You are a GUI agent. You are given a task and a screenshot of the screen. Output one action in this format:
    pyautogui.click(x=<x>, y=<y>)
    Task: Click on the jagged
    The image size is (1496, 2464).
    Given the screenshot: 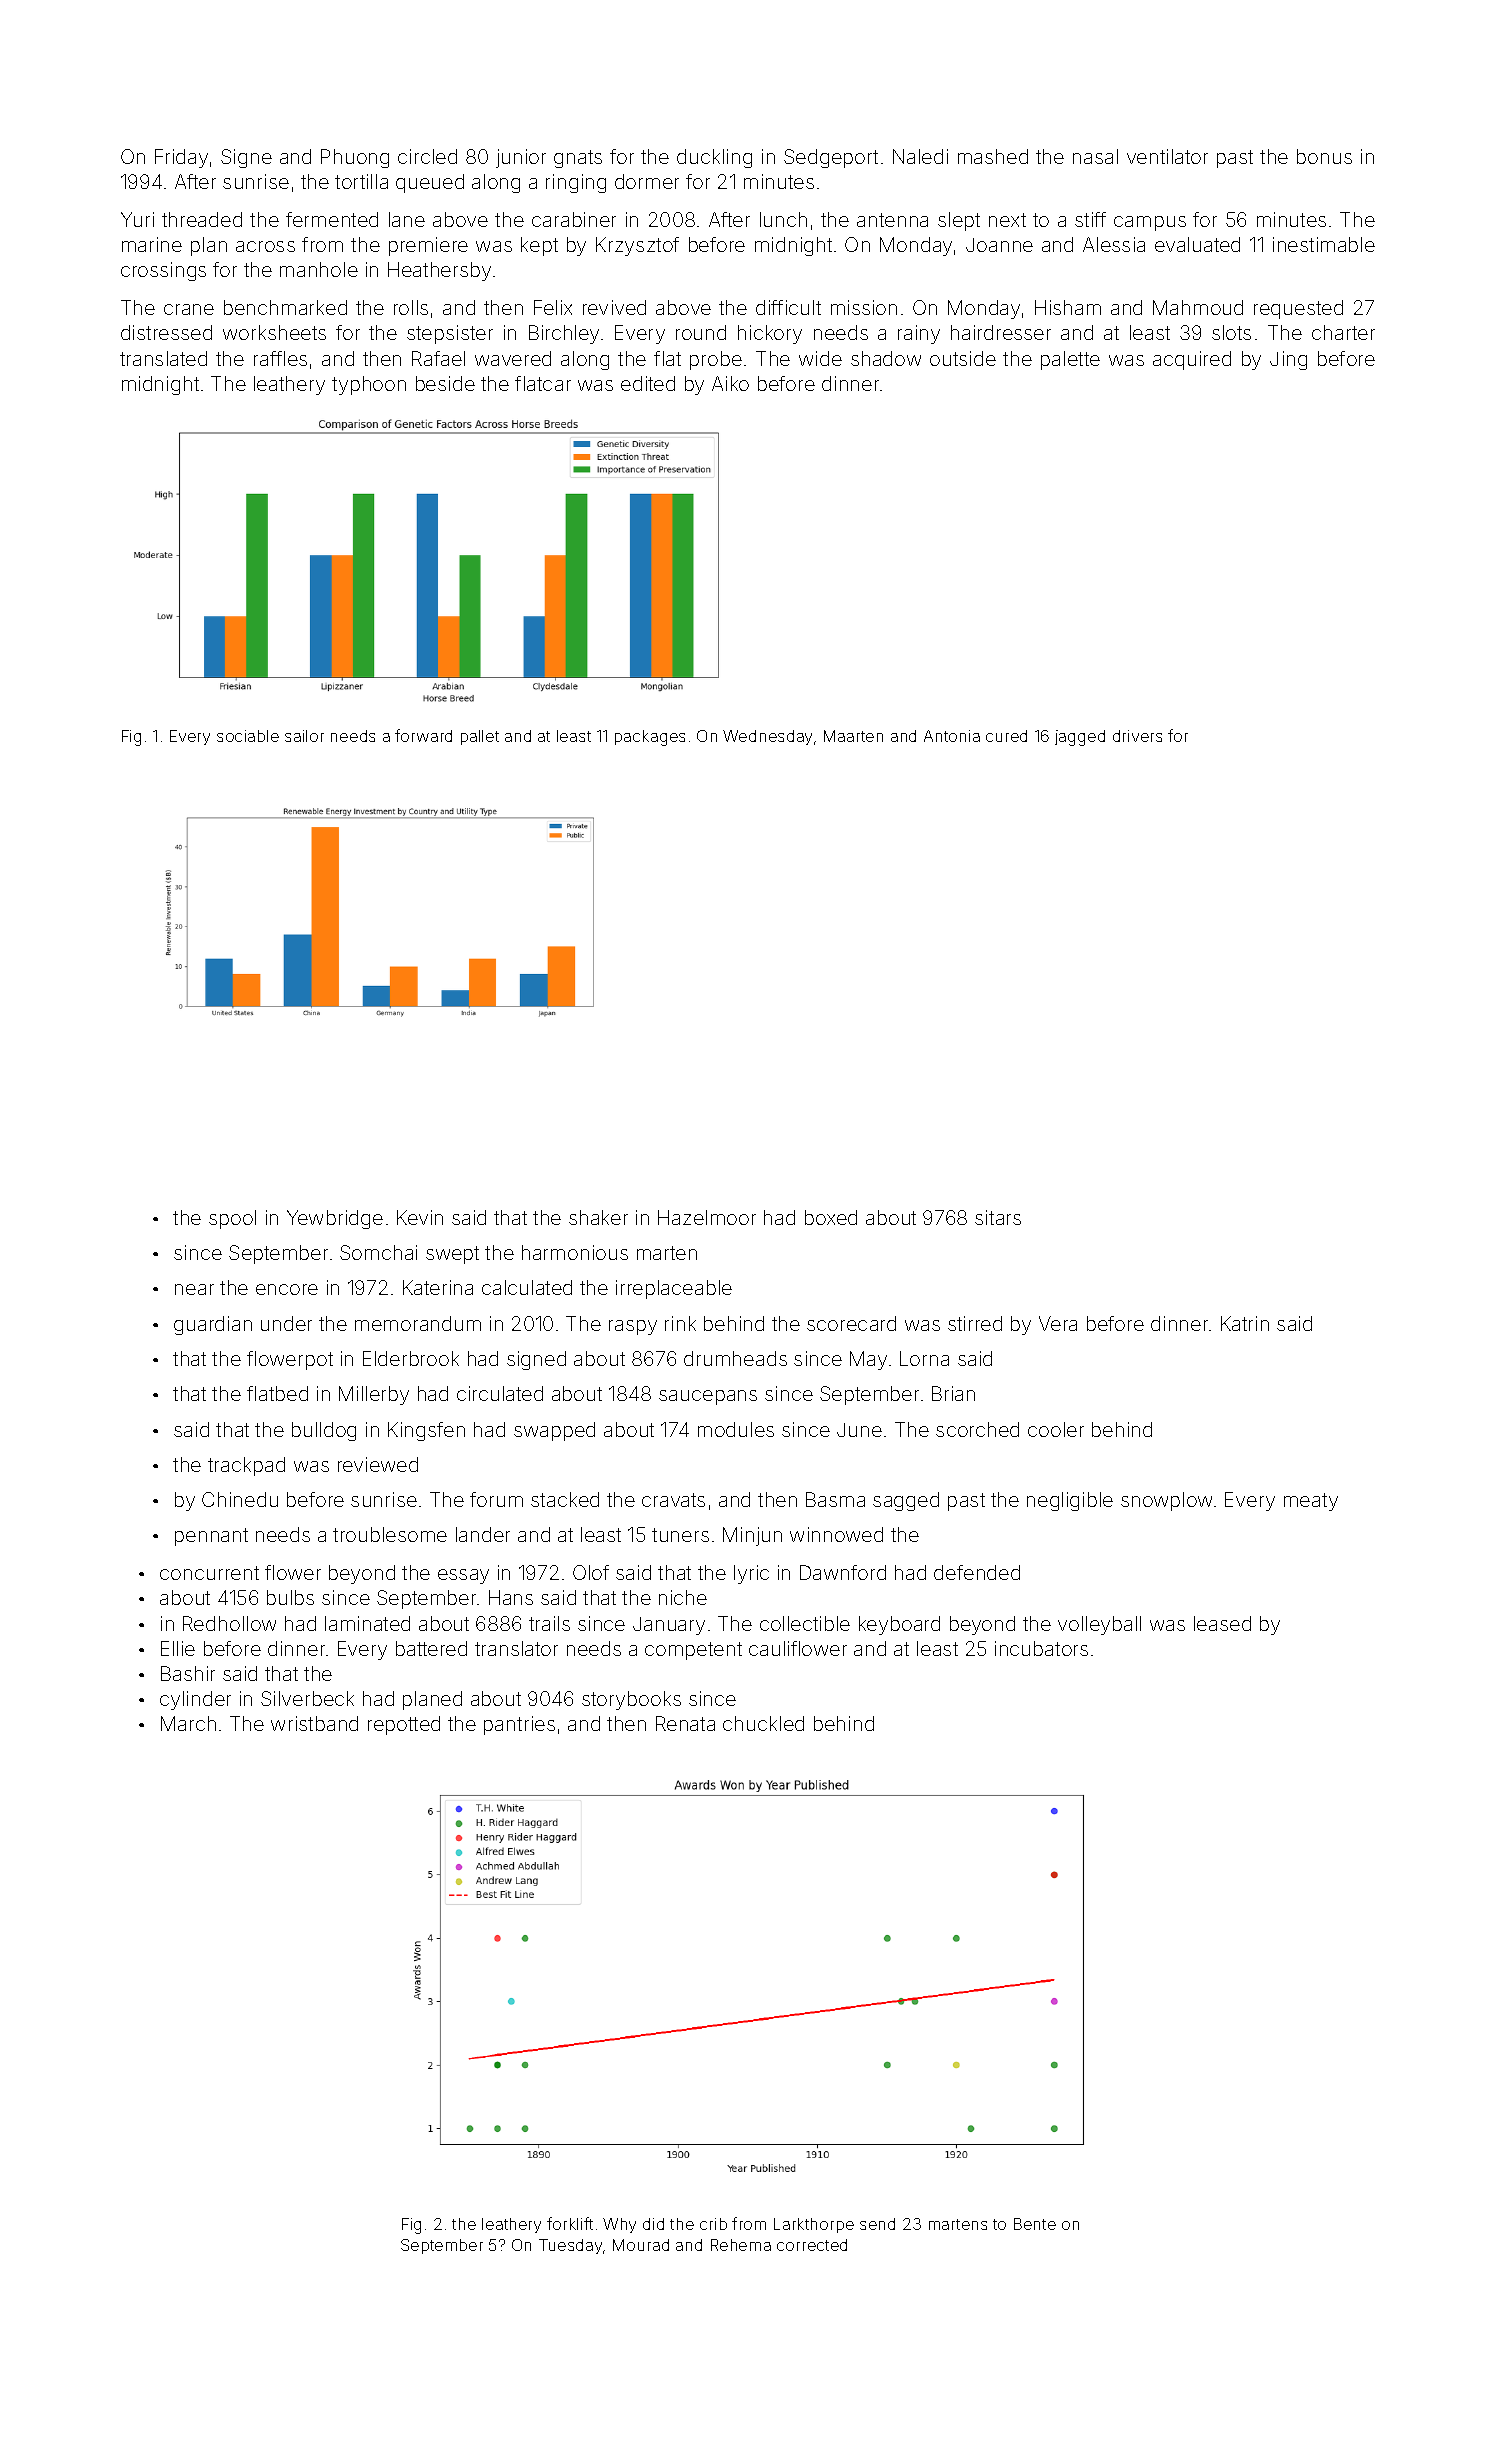 What is the action you would take?
    pyautogui.click(x=1080, y=738)
